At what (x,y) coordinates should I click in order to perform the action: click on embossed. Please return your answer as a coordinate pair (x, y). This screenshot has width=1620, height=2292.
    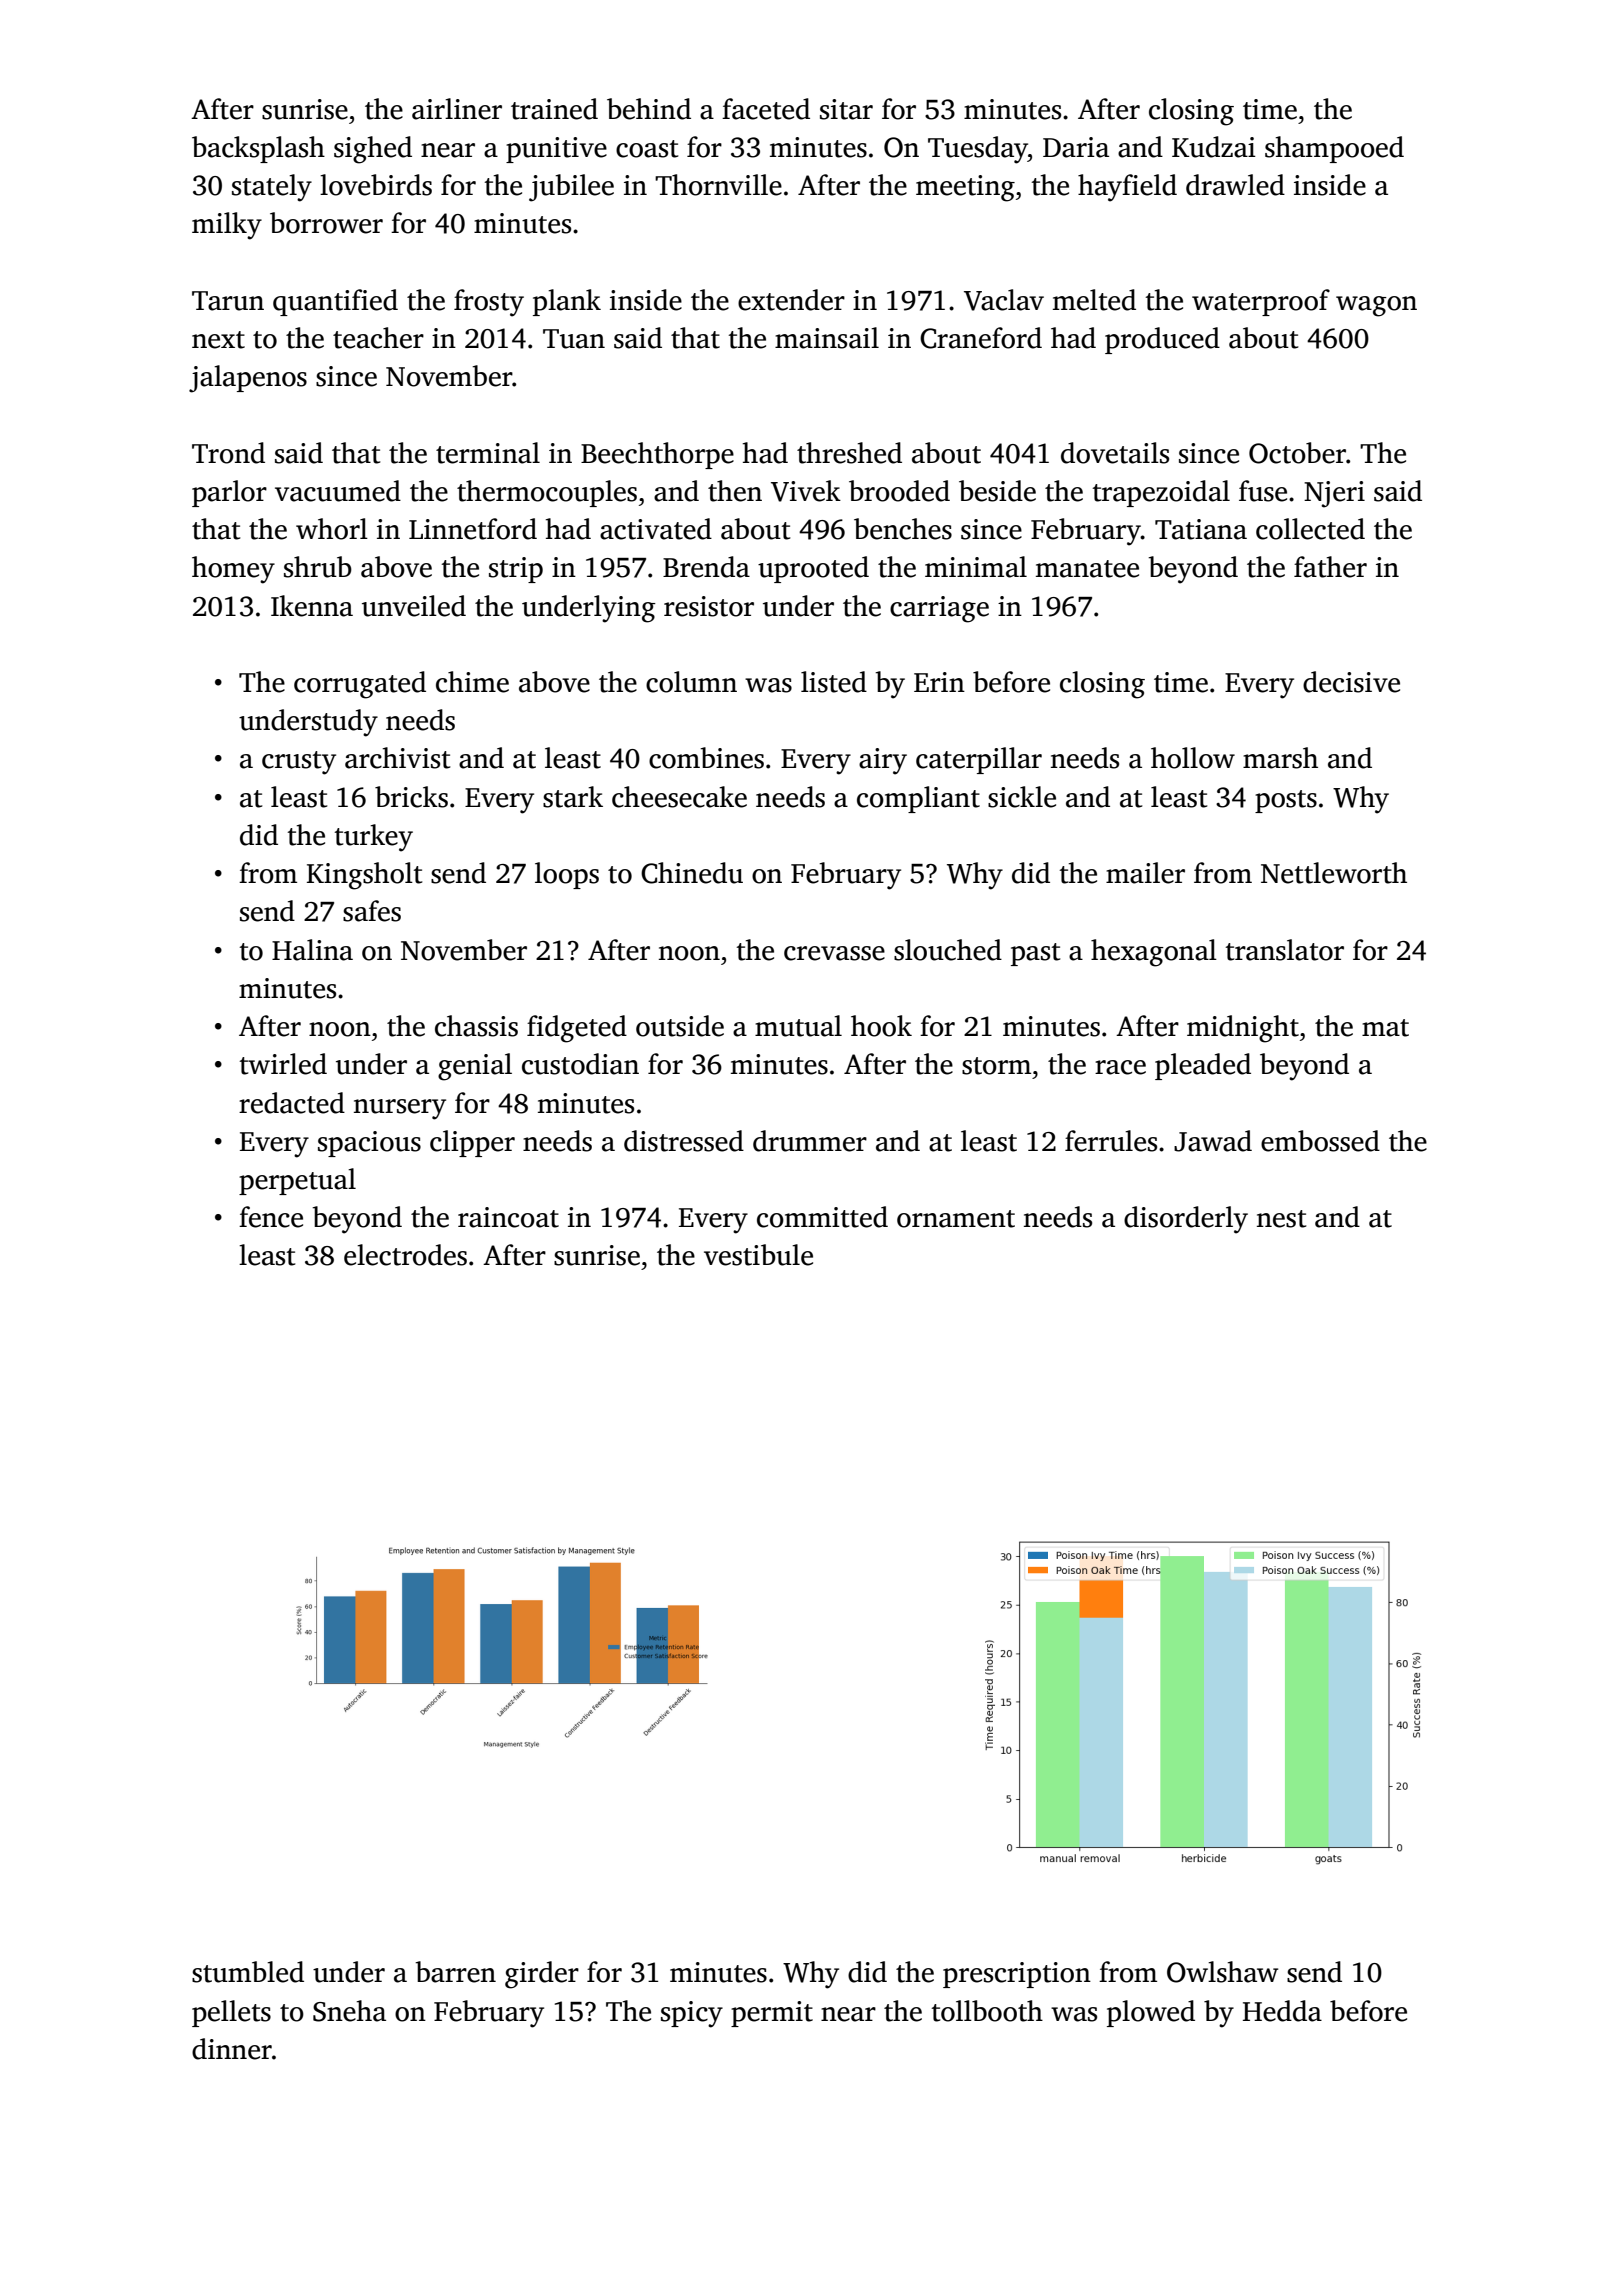
    Looking at the image, I should click on (1320, 1141).
